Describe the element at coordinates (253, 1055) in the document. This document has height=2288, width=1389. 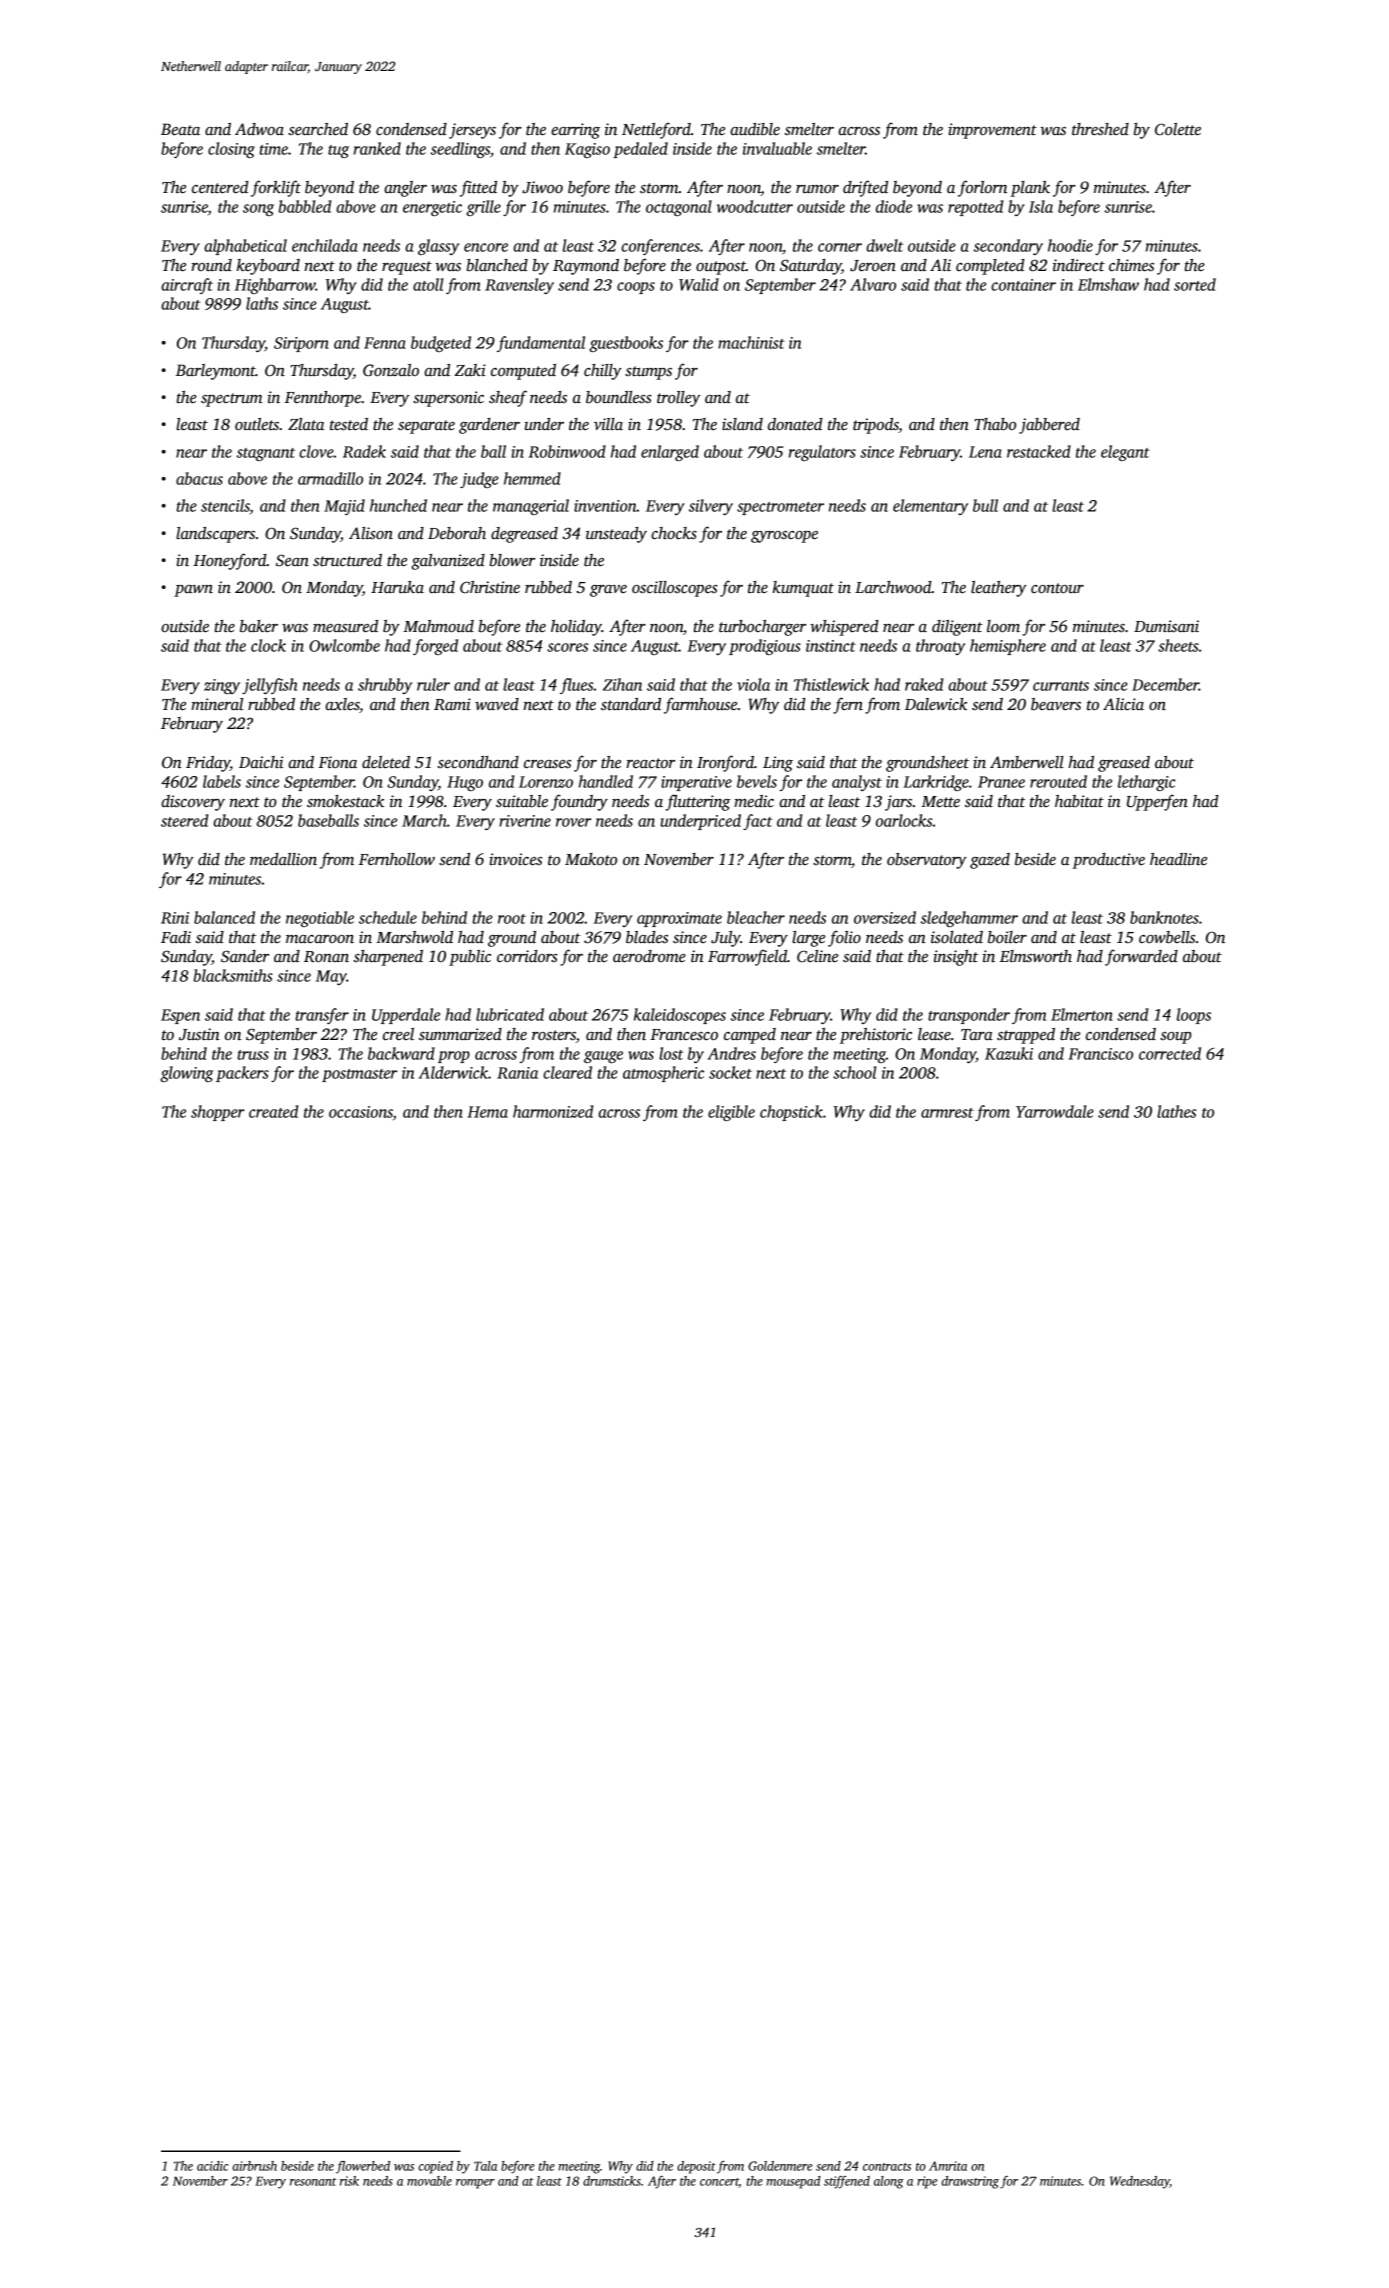
I see `truss` at that location.
